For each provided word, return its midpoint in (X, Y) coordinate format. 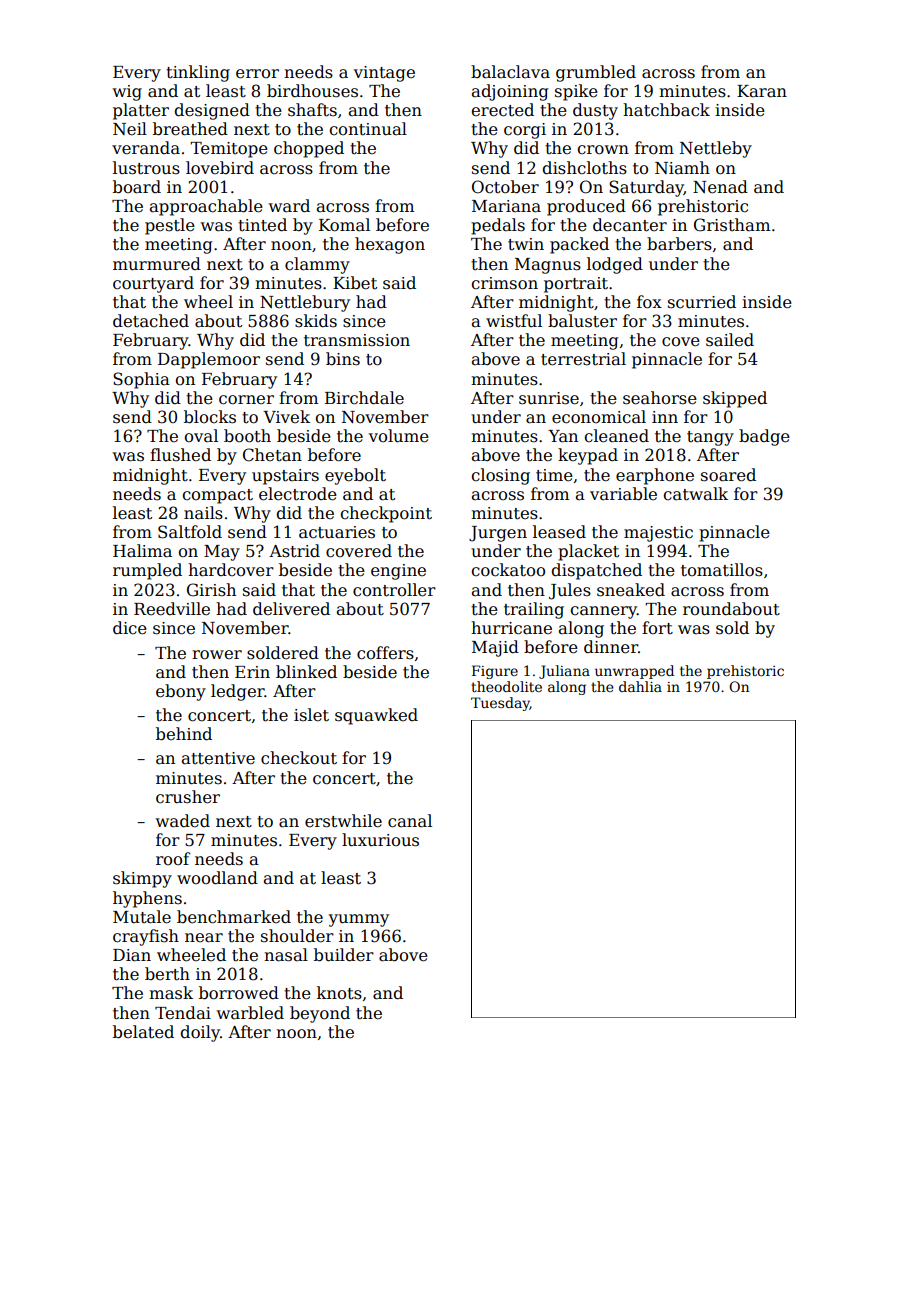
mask (171, 993)
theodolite (506, 686)
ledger (238, 692)
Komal (344, 225)
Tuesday (500, 704)
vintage (384, 74)
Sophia (141, 380)
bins (343, 359)
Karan (762, 91)
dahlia (640, 686)
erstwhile (343, 821)
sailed (730, 340)
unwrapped (634, 672)
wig (127, 93)
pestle (170, 226)
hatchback (666, 110)
